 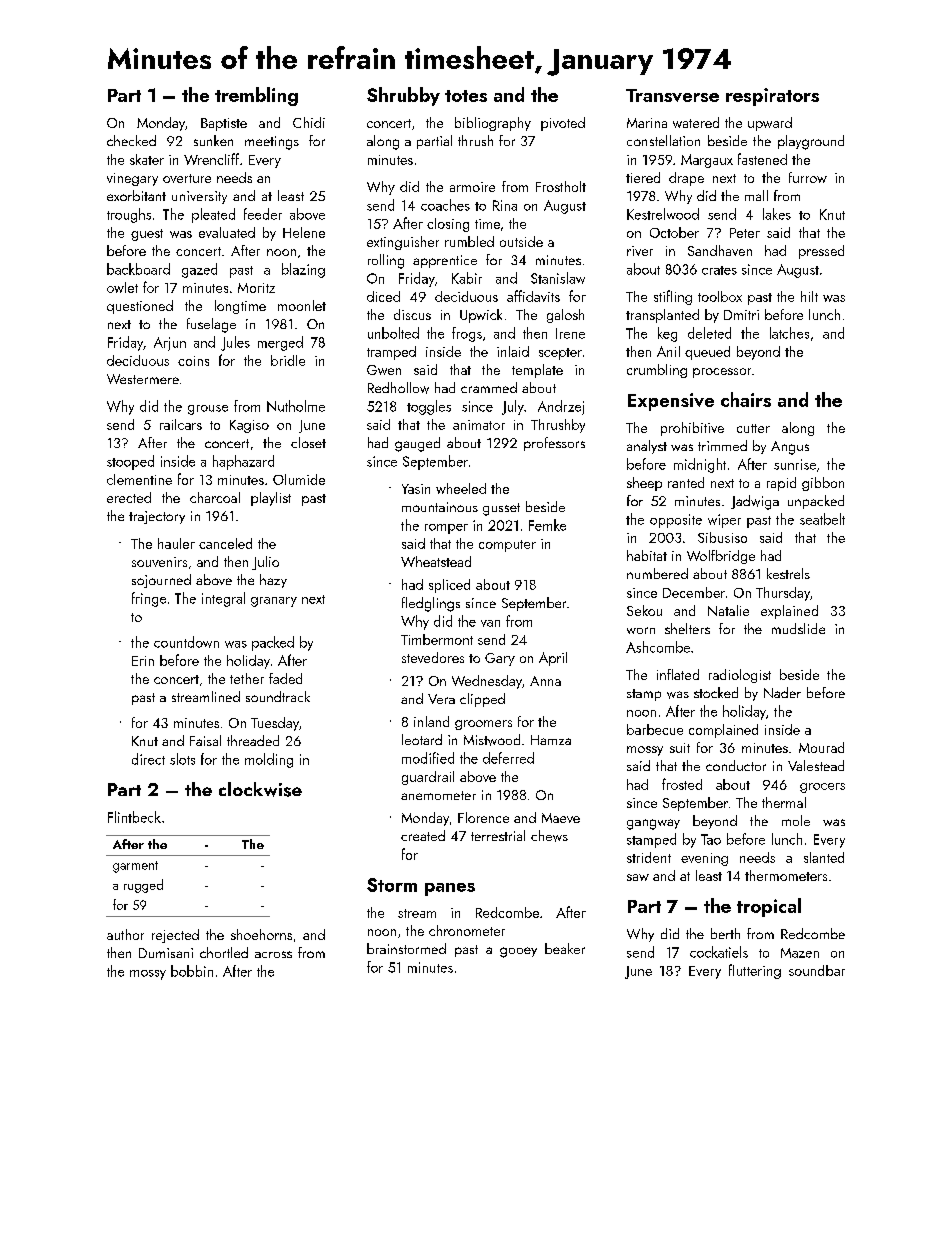 What do you see at coordinates (493, 124) in the document?
I see `bibliography` at bounding box center [493, 124].
